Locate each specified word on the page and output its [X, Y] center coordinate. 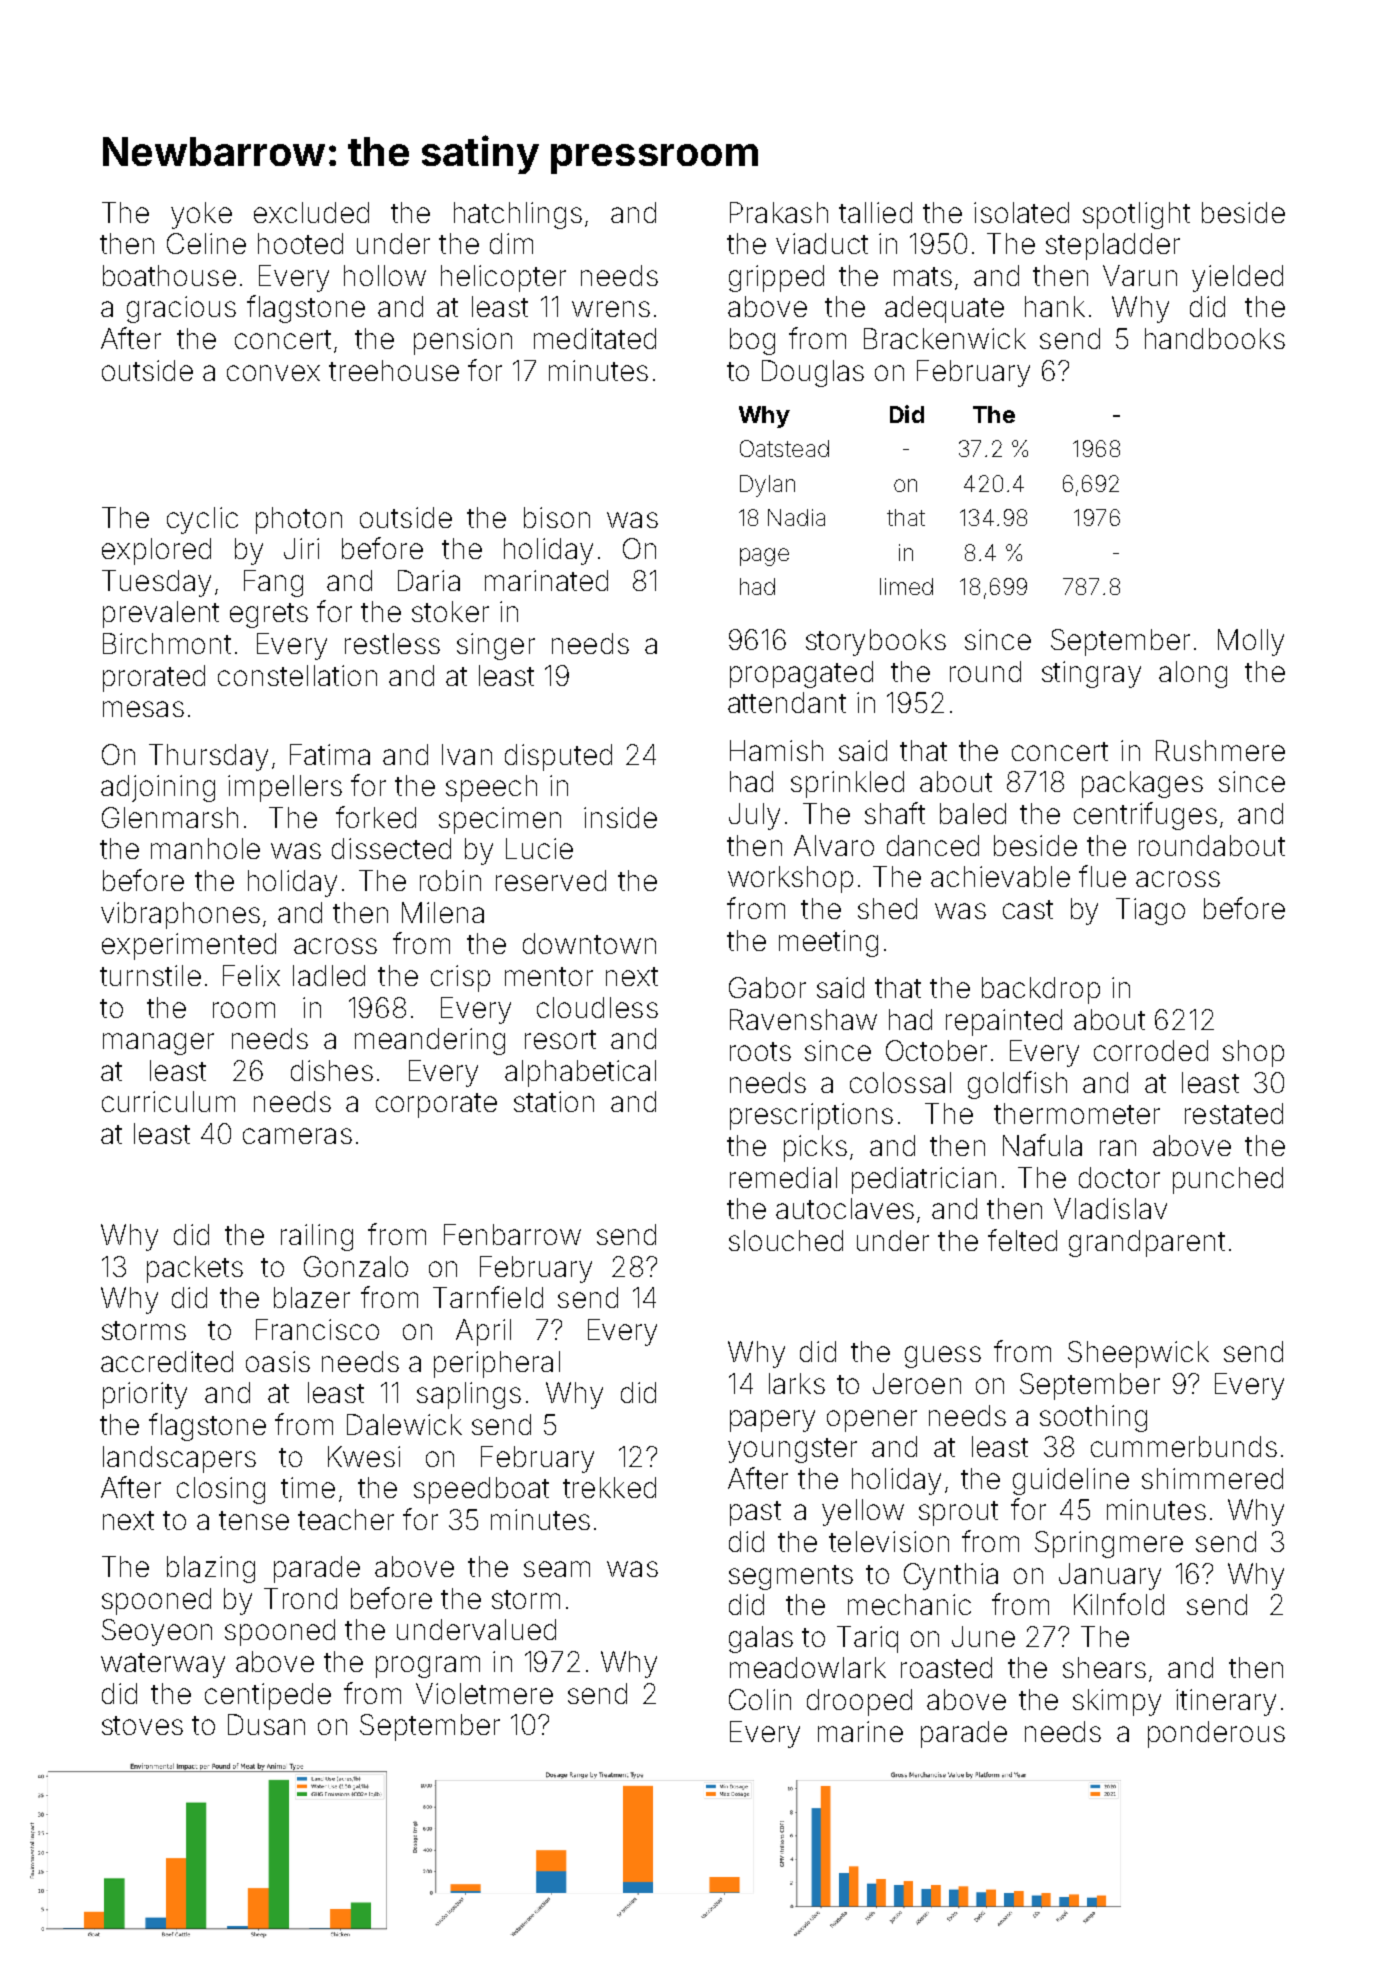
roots [760, 1051]
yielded [1237, 278]
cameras [297, 1136]
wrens [611, 309]
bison [557, 517]
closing [221, 1490]
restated [1234, 1113]
